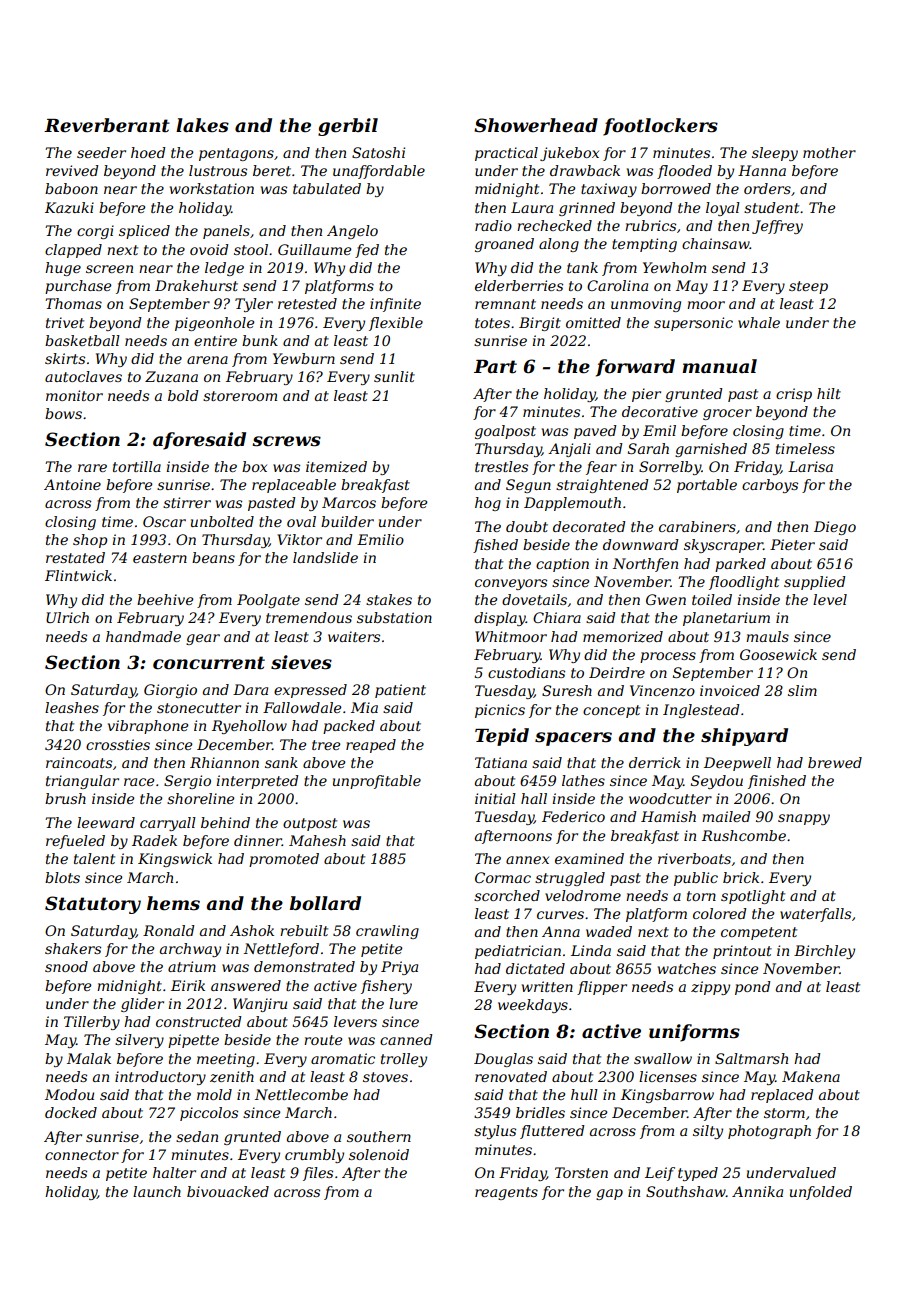 Image resolution: width=908 pixels, height=1316 pixels. Describe the element at coordinates (387, 932) in the document. I see `crawling` at that location.
